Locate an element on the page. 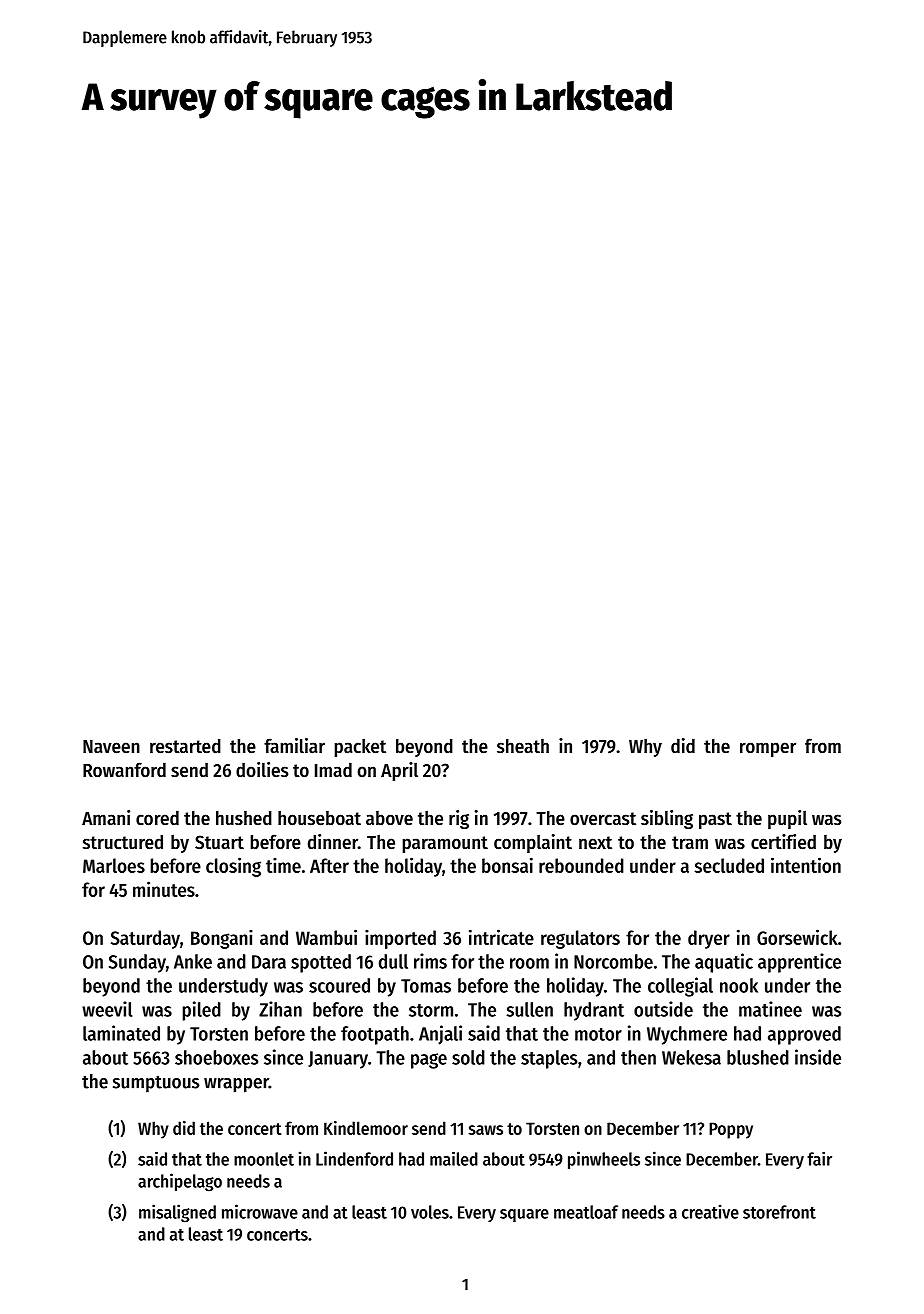 This image has height=1314, width=924. Poppy is located at coordinates (731, 1130).
